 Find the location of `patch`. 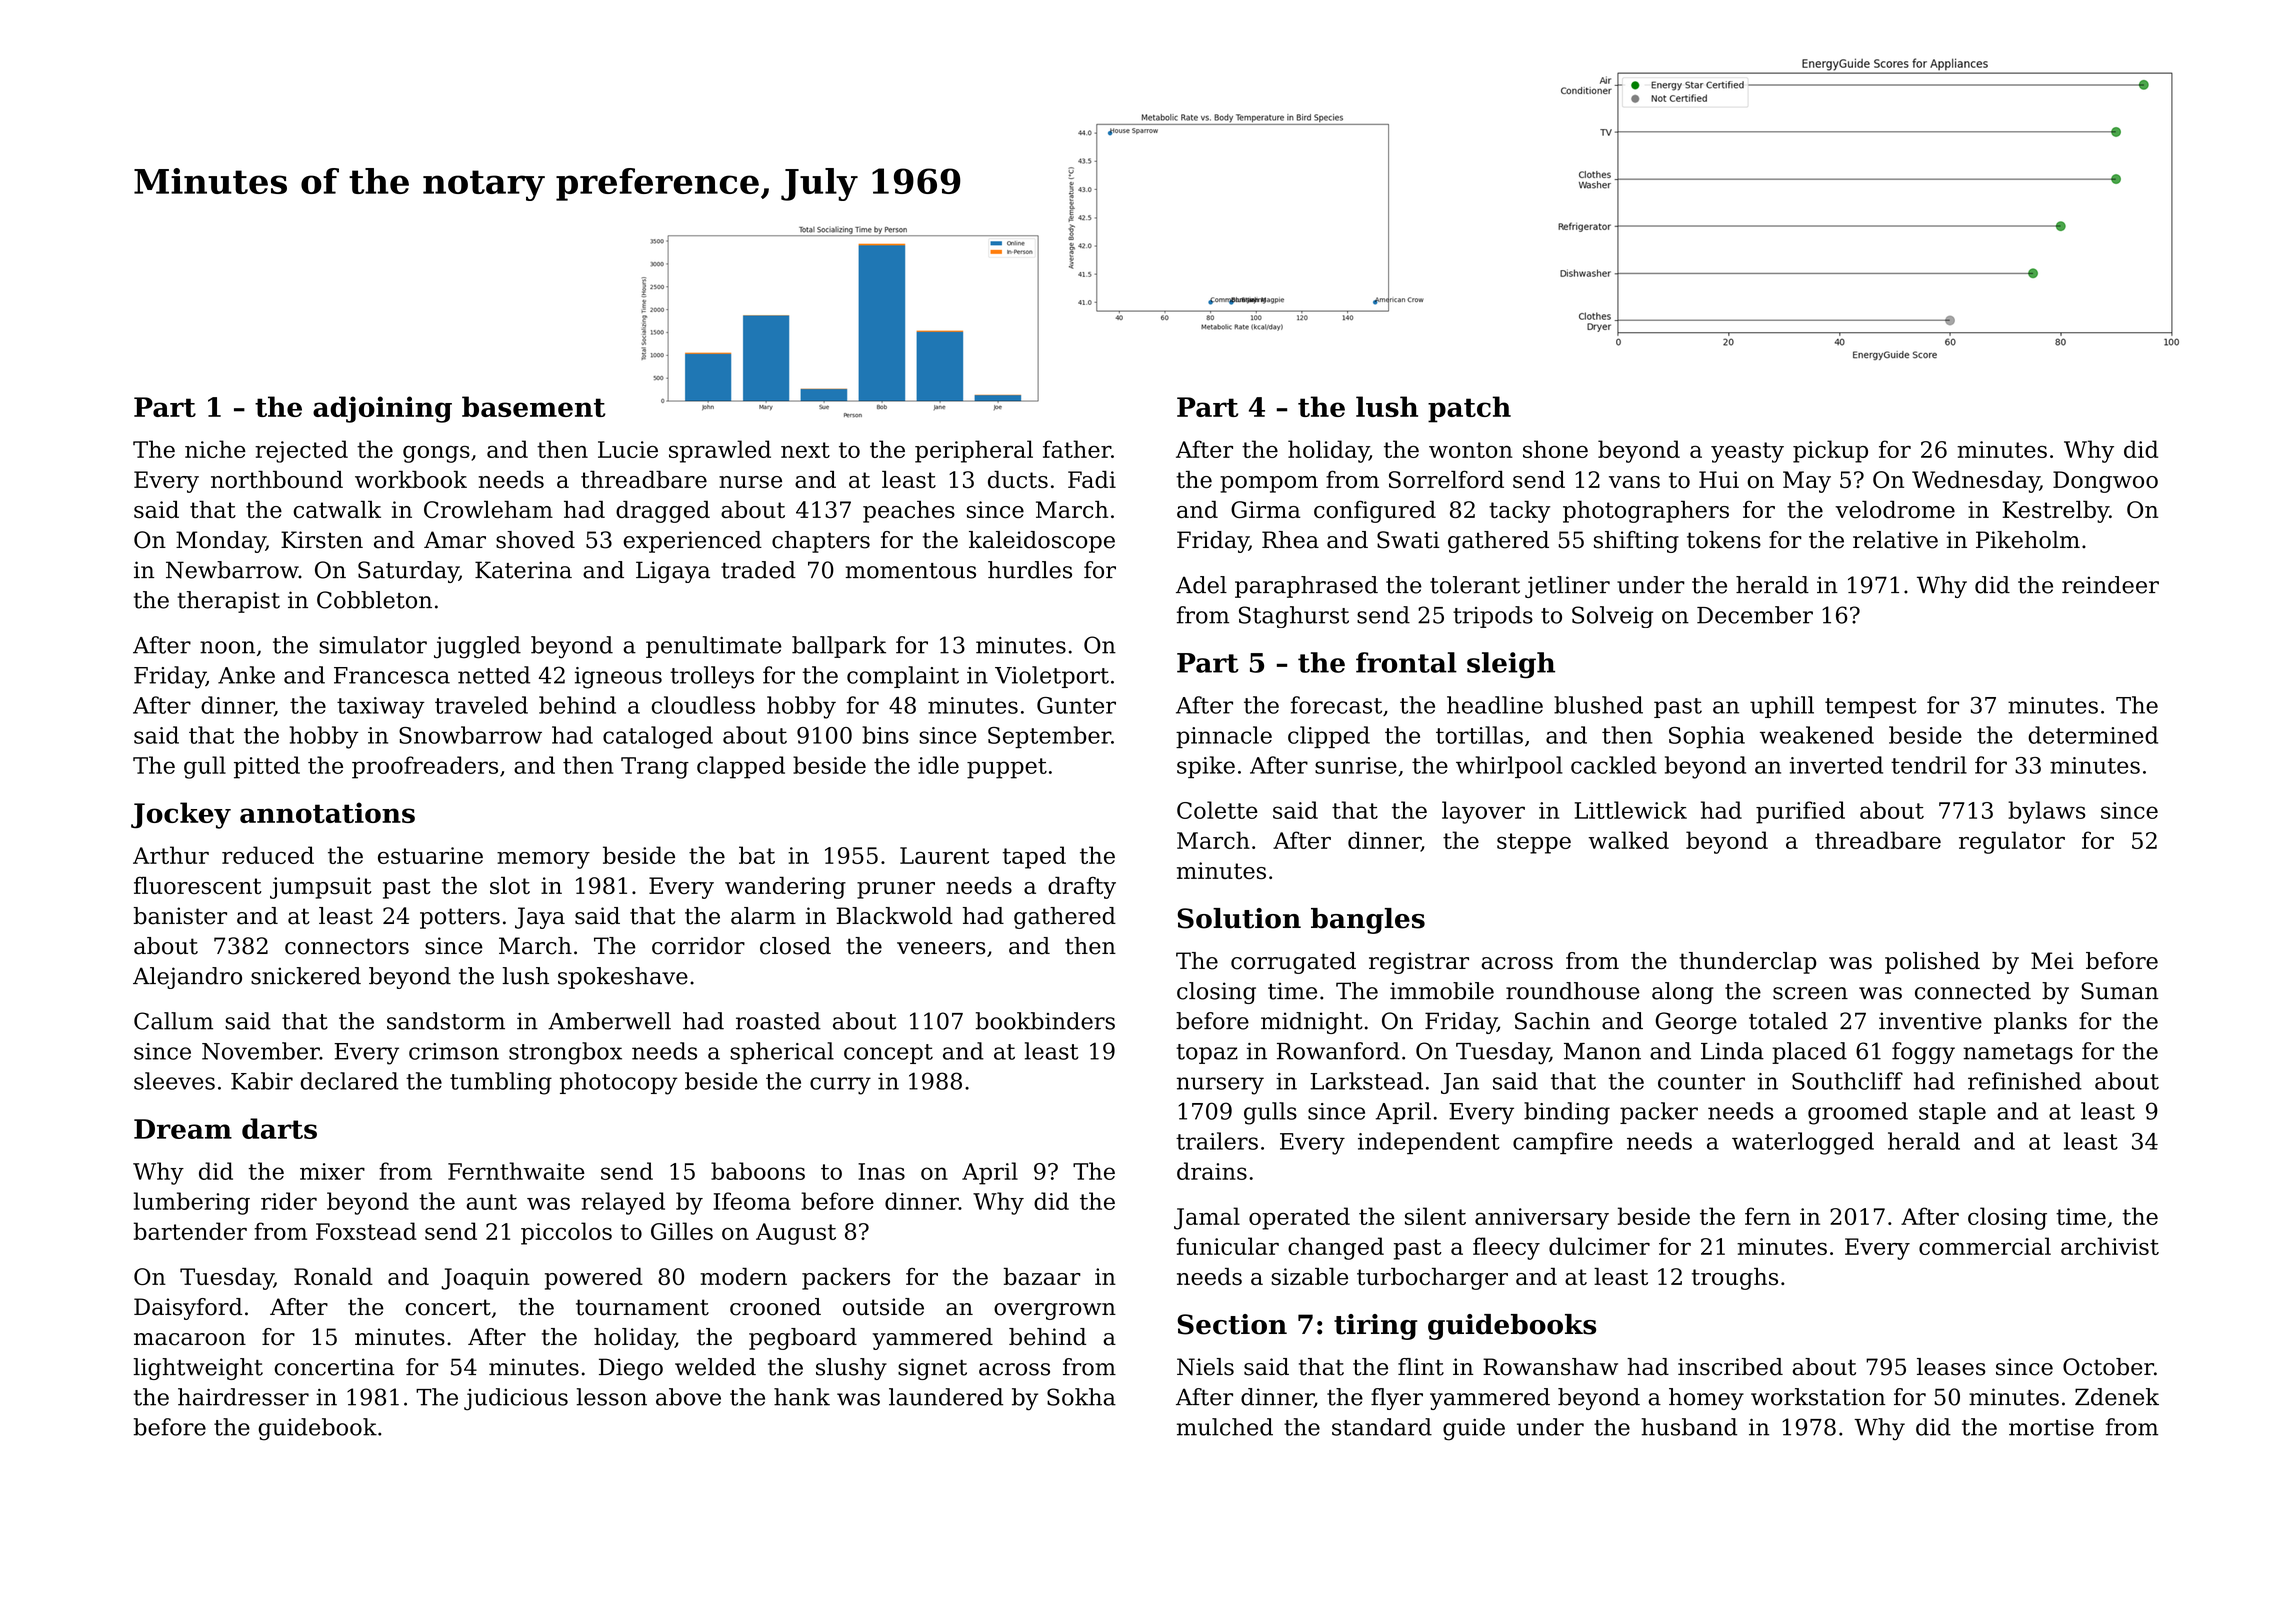

patch is located at coordinates (1469, 409).
